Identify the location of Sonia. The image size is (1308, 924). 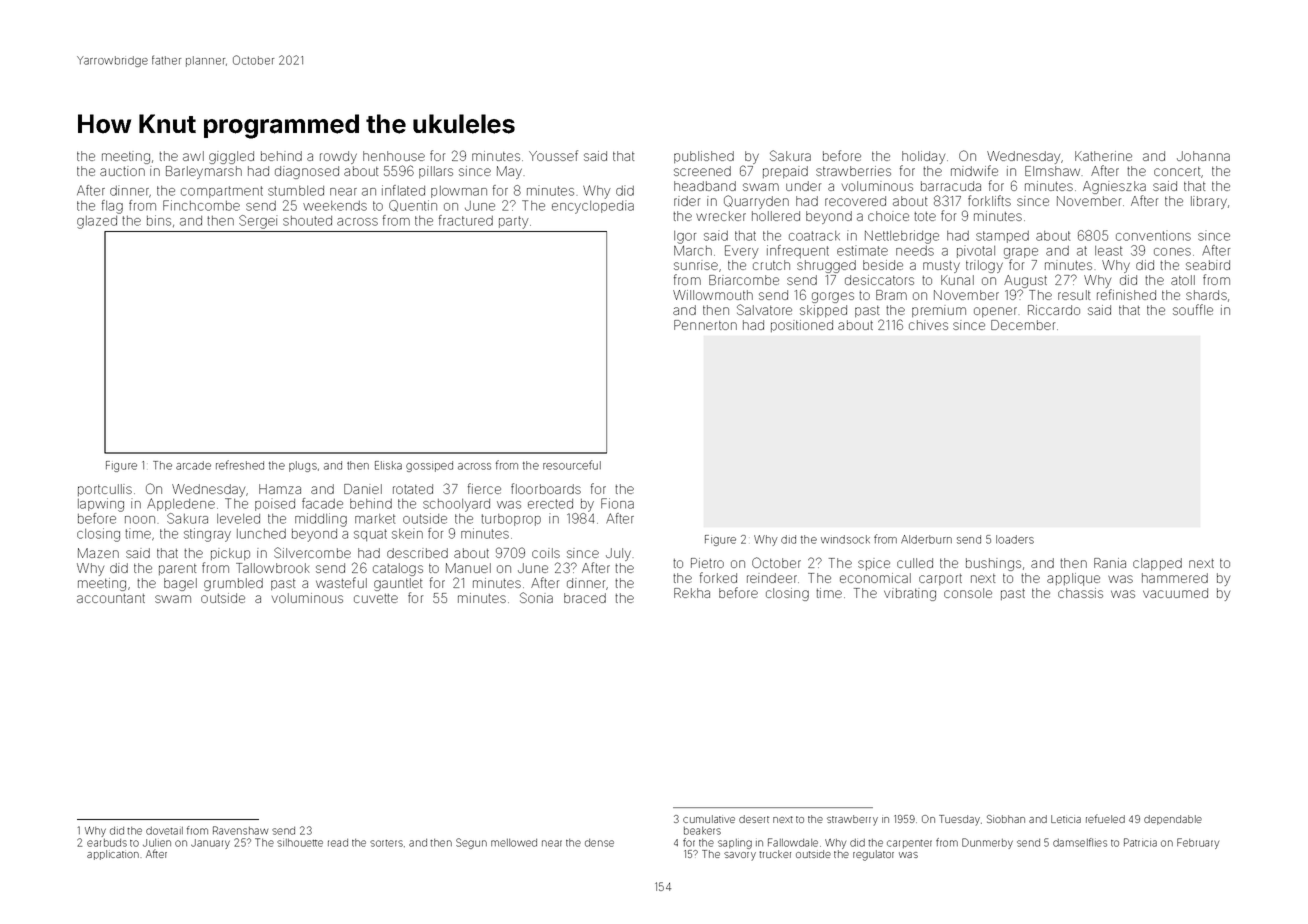
(536, 597).
